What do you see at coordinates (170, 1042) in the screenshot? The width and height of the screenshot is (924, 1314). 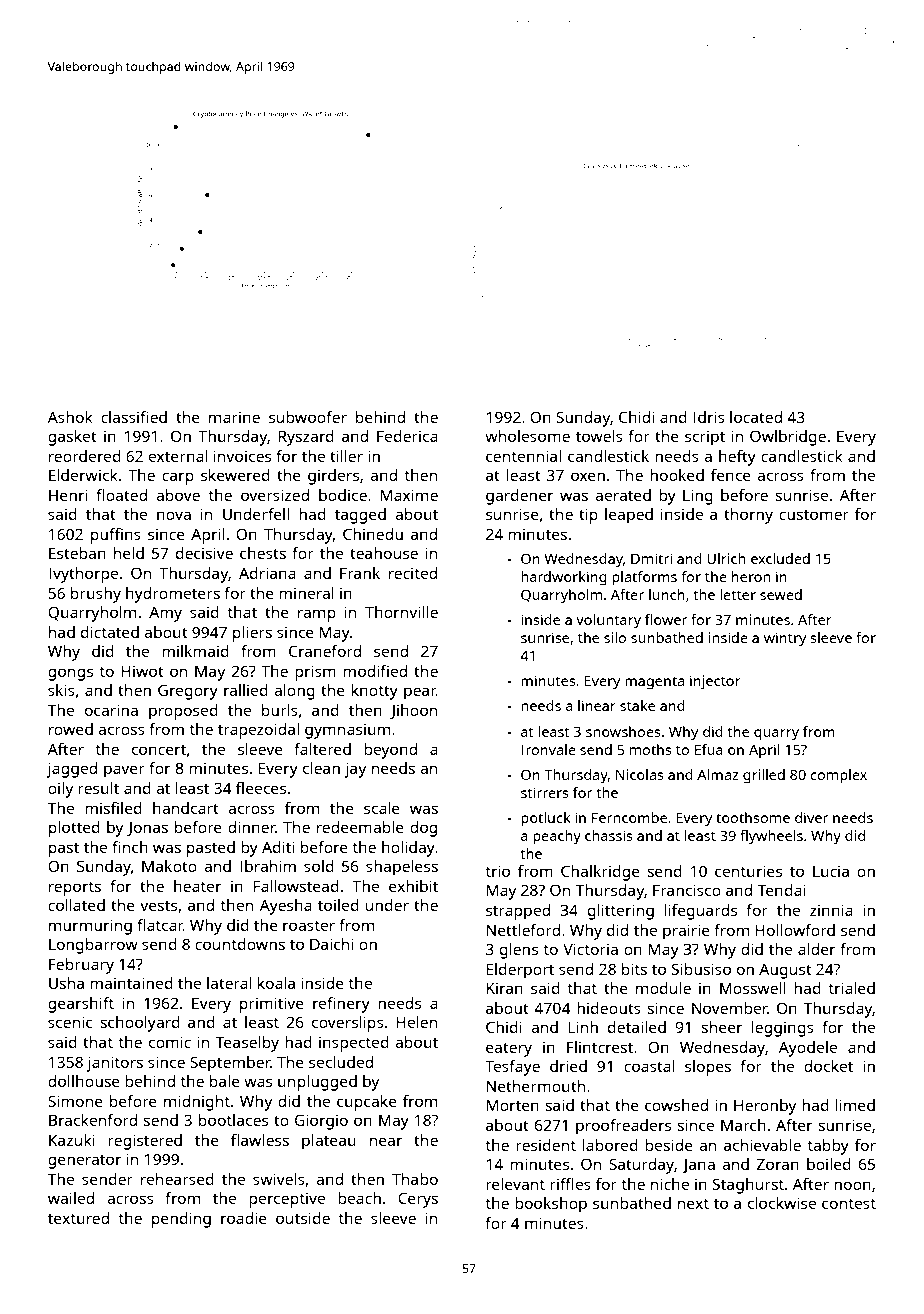 I see `comic` at bounding box center [170, 1042].
